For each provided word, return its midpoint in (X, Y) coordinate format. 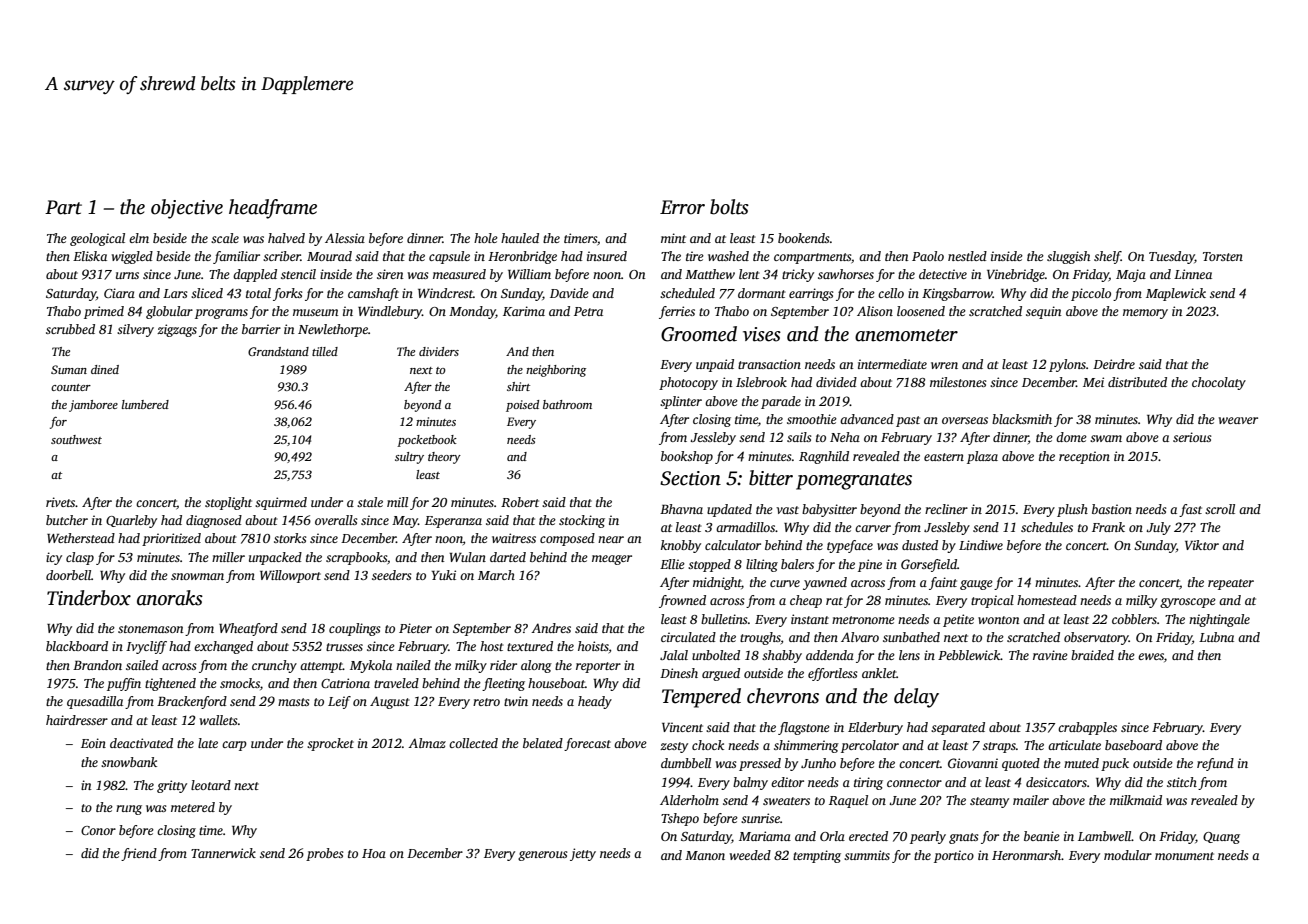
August (390, 702)
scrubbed (70, 329)
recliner (946, 509)
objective (187, 209)
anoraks (170, 598)
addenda (830, 655)
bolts (729, 207)
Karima (524, 311)
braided (1092, 655)
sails (799, 437)
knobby (681, 546)
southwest (76, 439)
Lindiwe (981, 545)
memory (1145, 314)
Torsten (1223, 256)
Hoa (374, 853)
